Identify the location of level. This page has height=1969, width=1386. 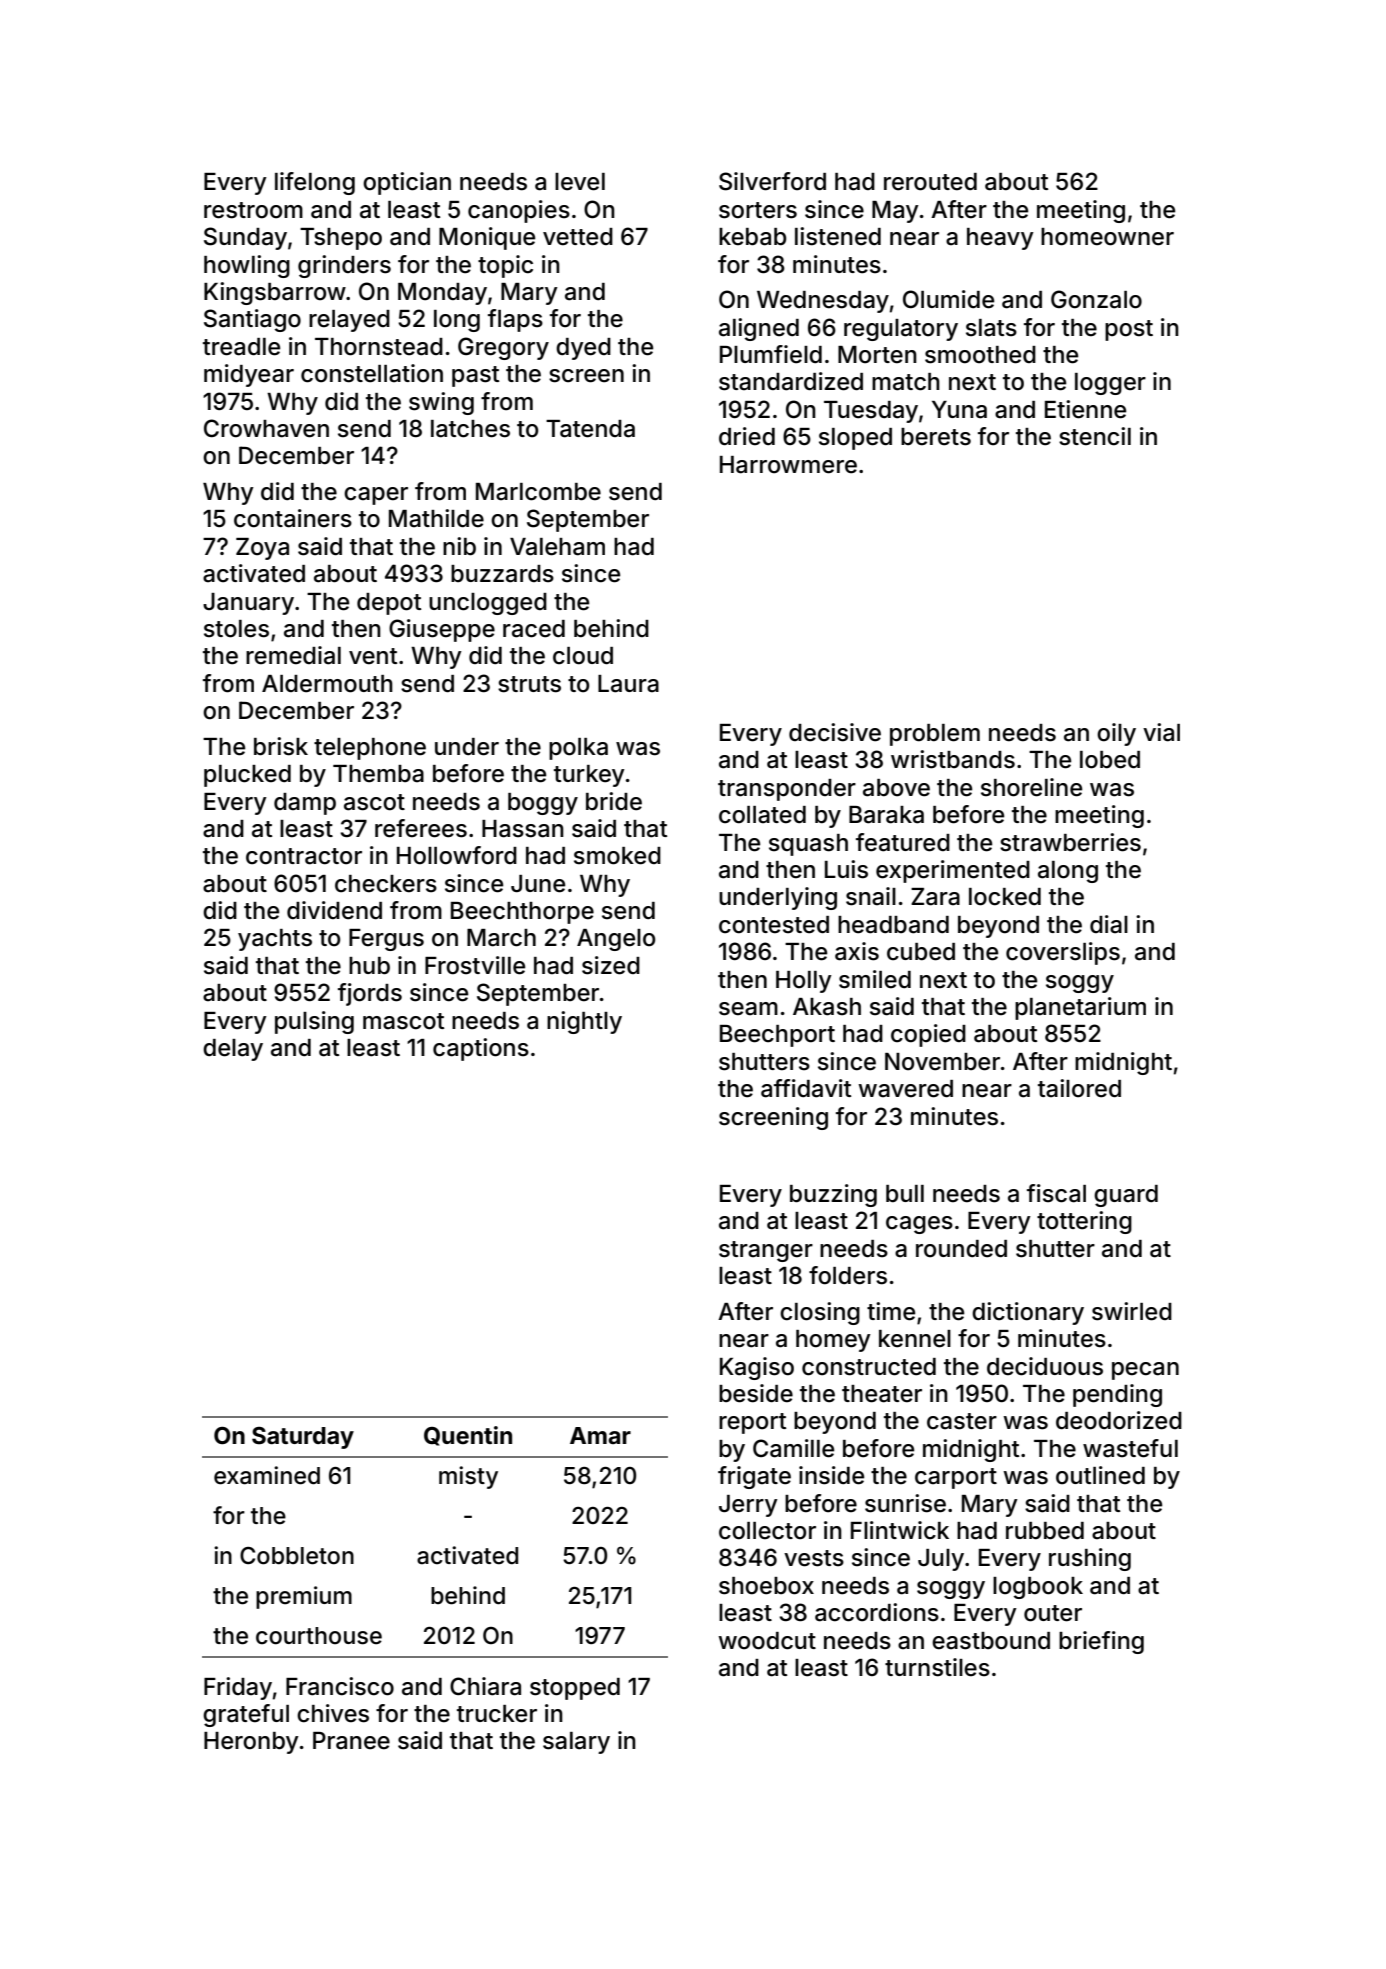
(580, 182).
